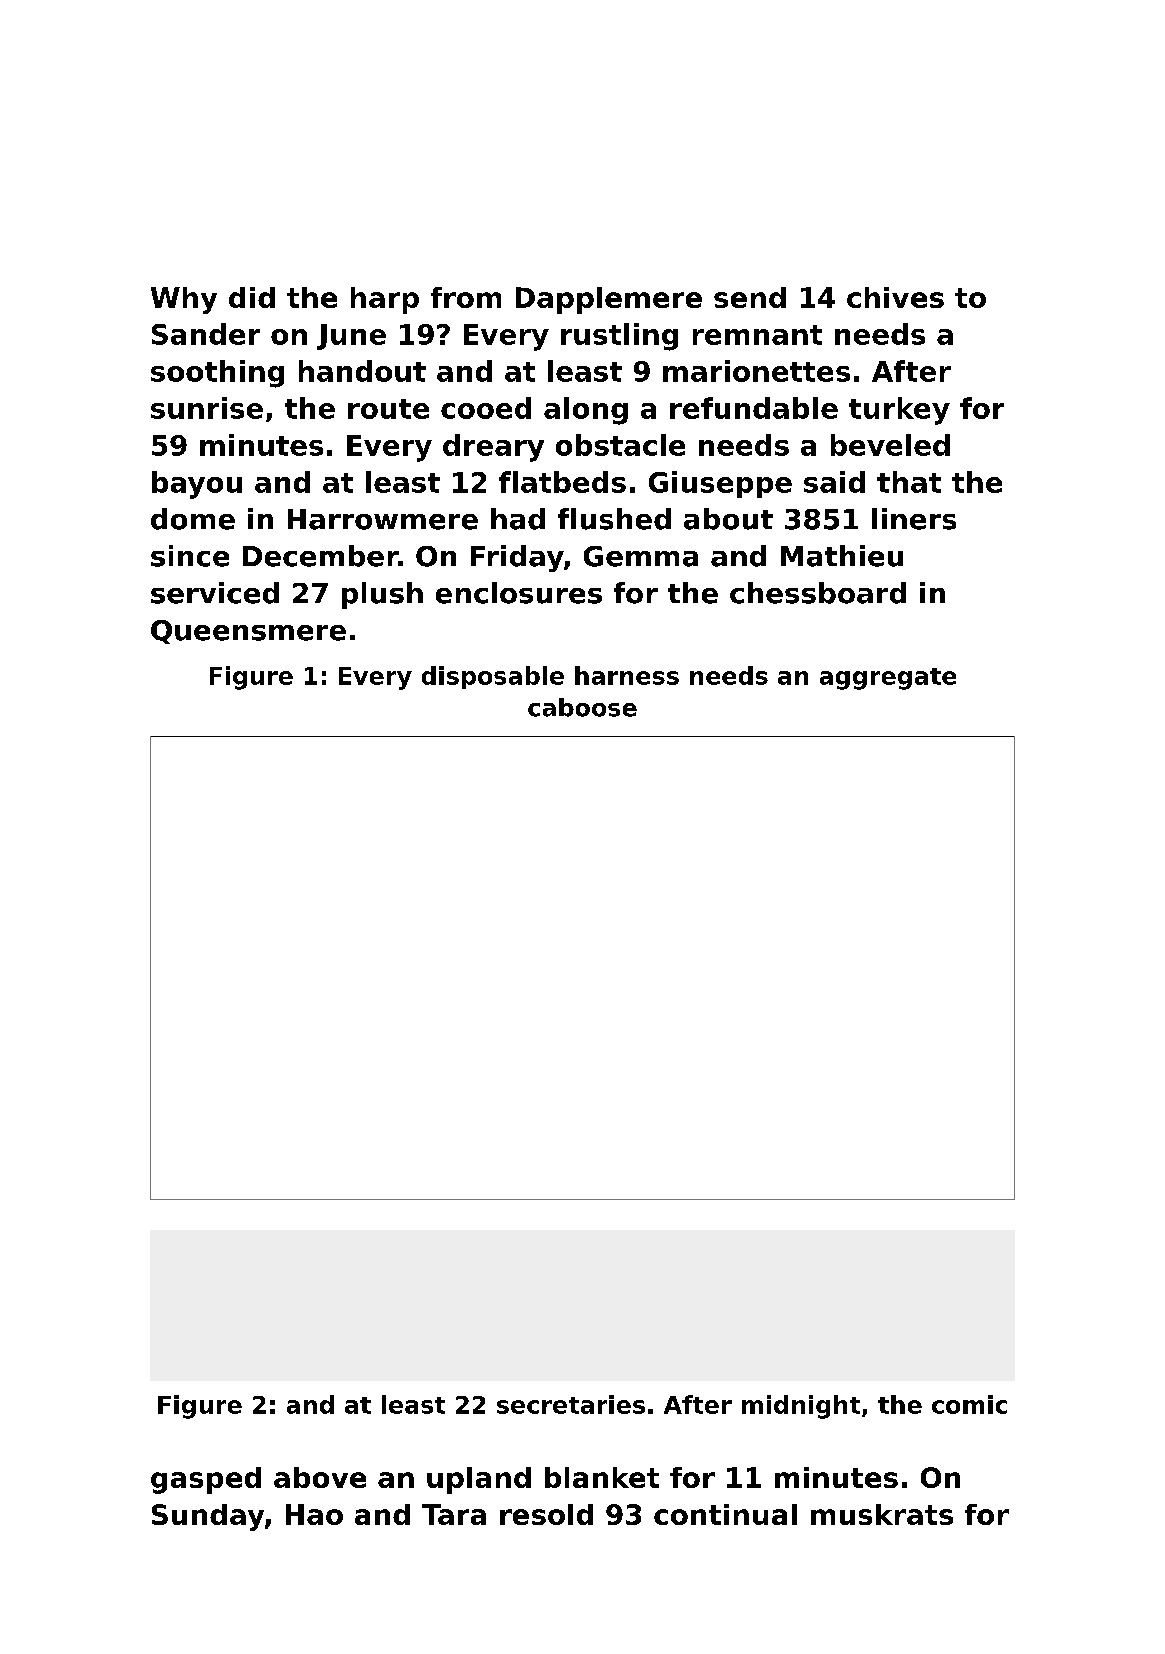  I want to click on Sunday, so click(208, 1517).
